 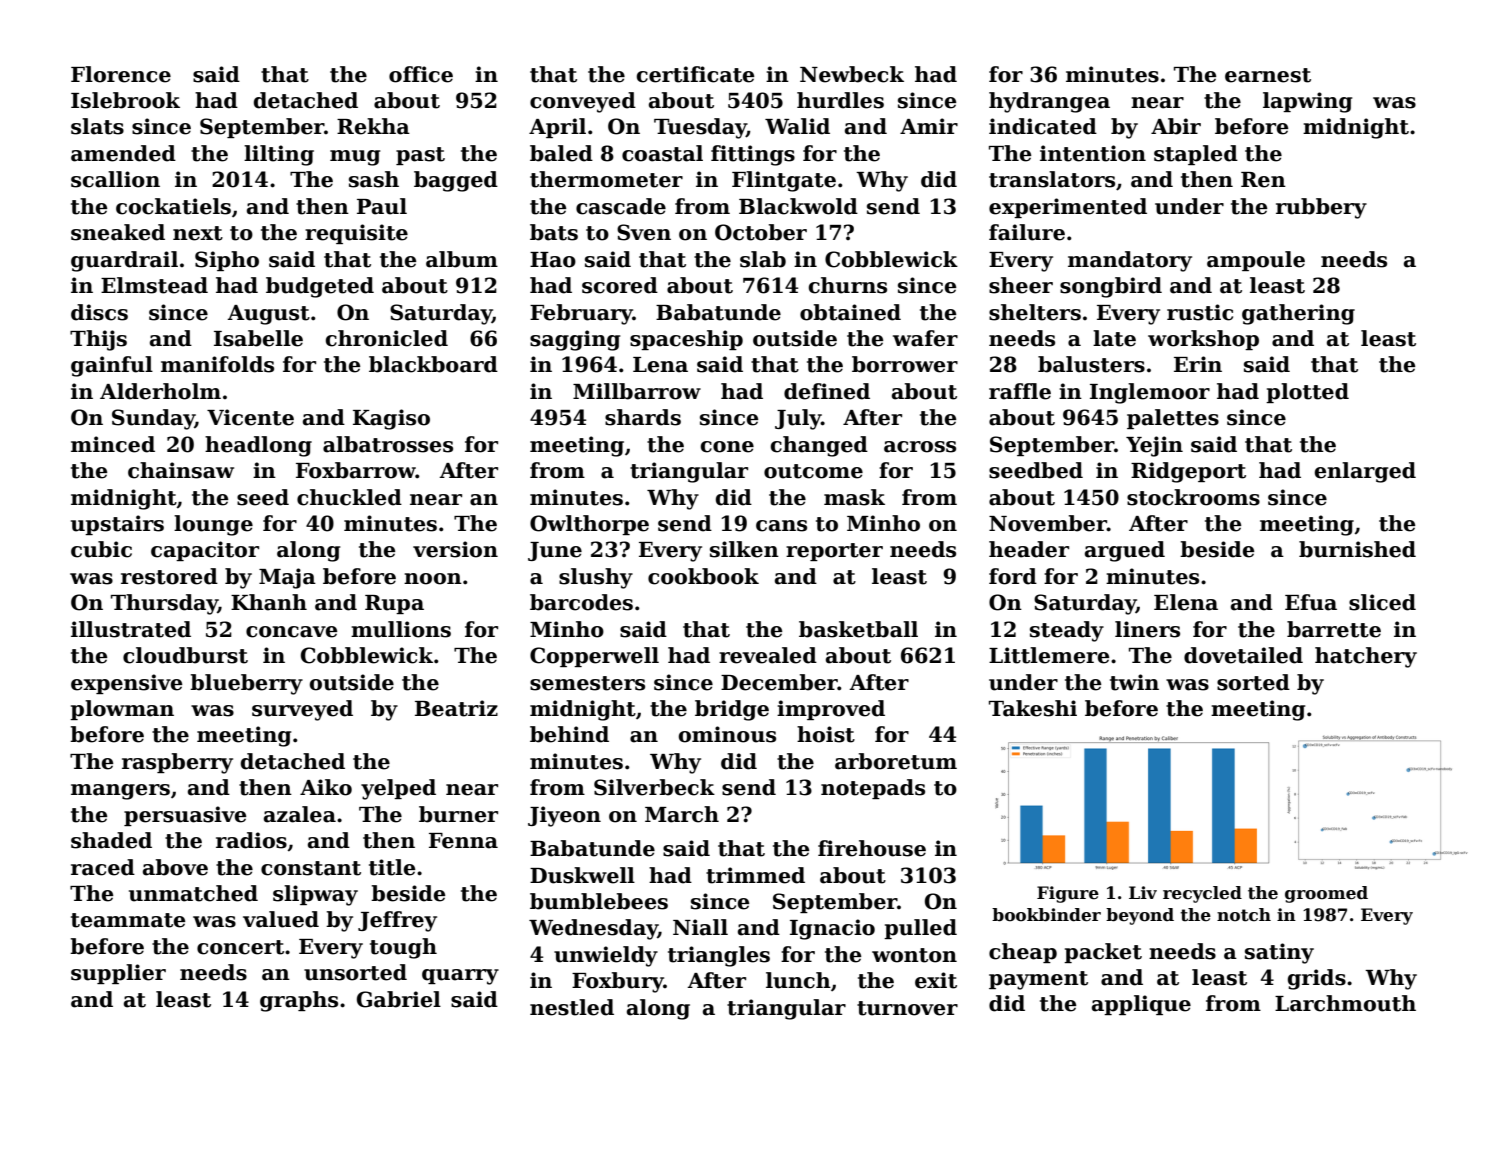 I want to click on expensive, so click(x=126, y=684).
